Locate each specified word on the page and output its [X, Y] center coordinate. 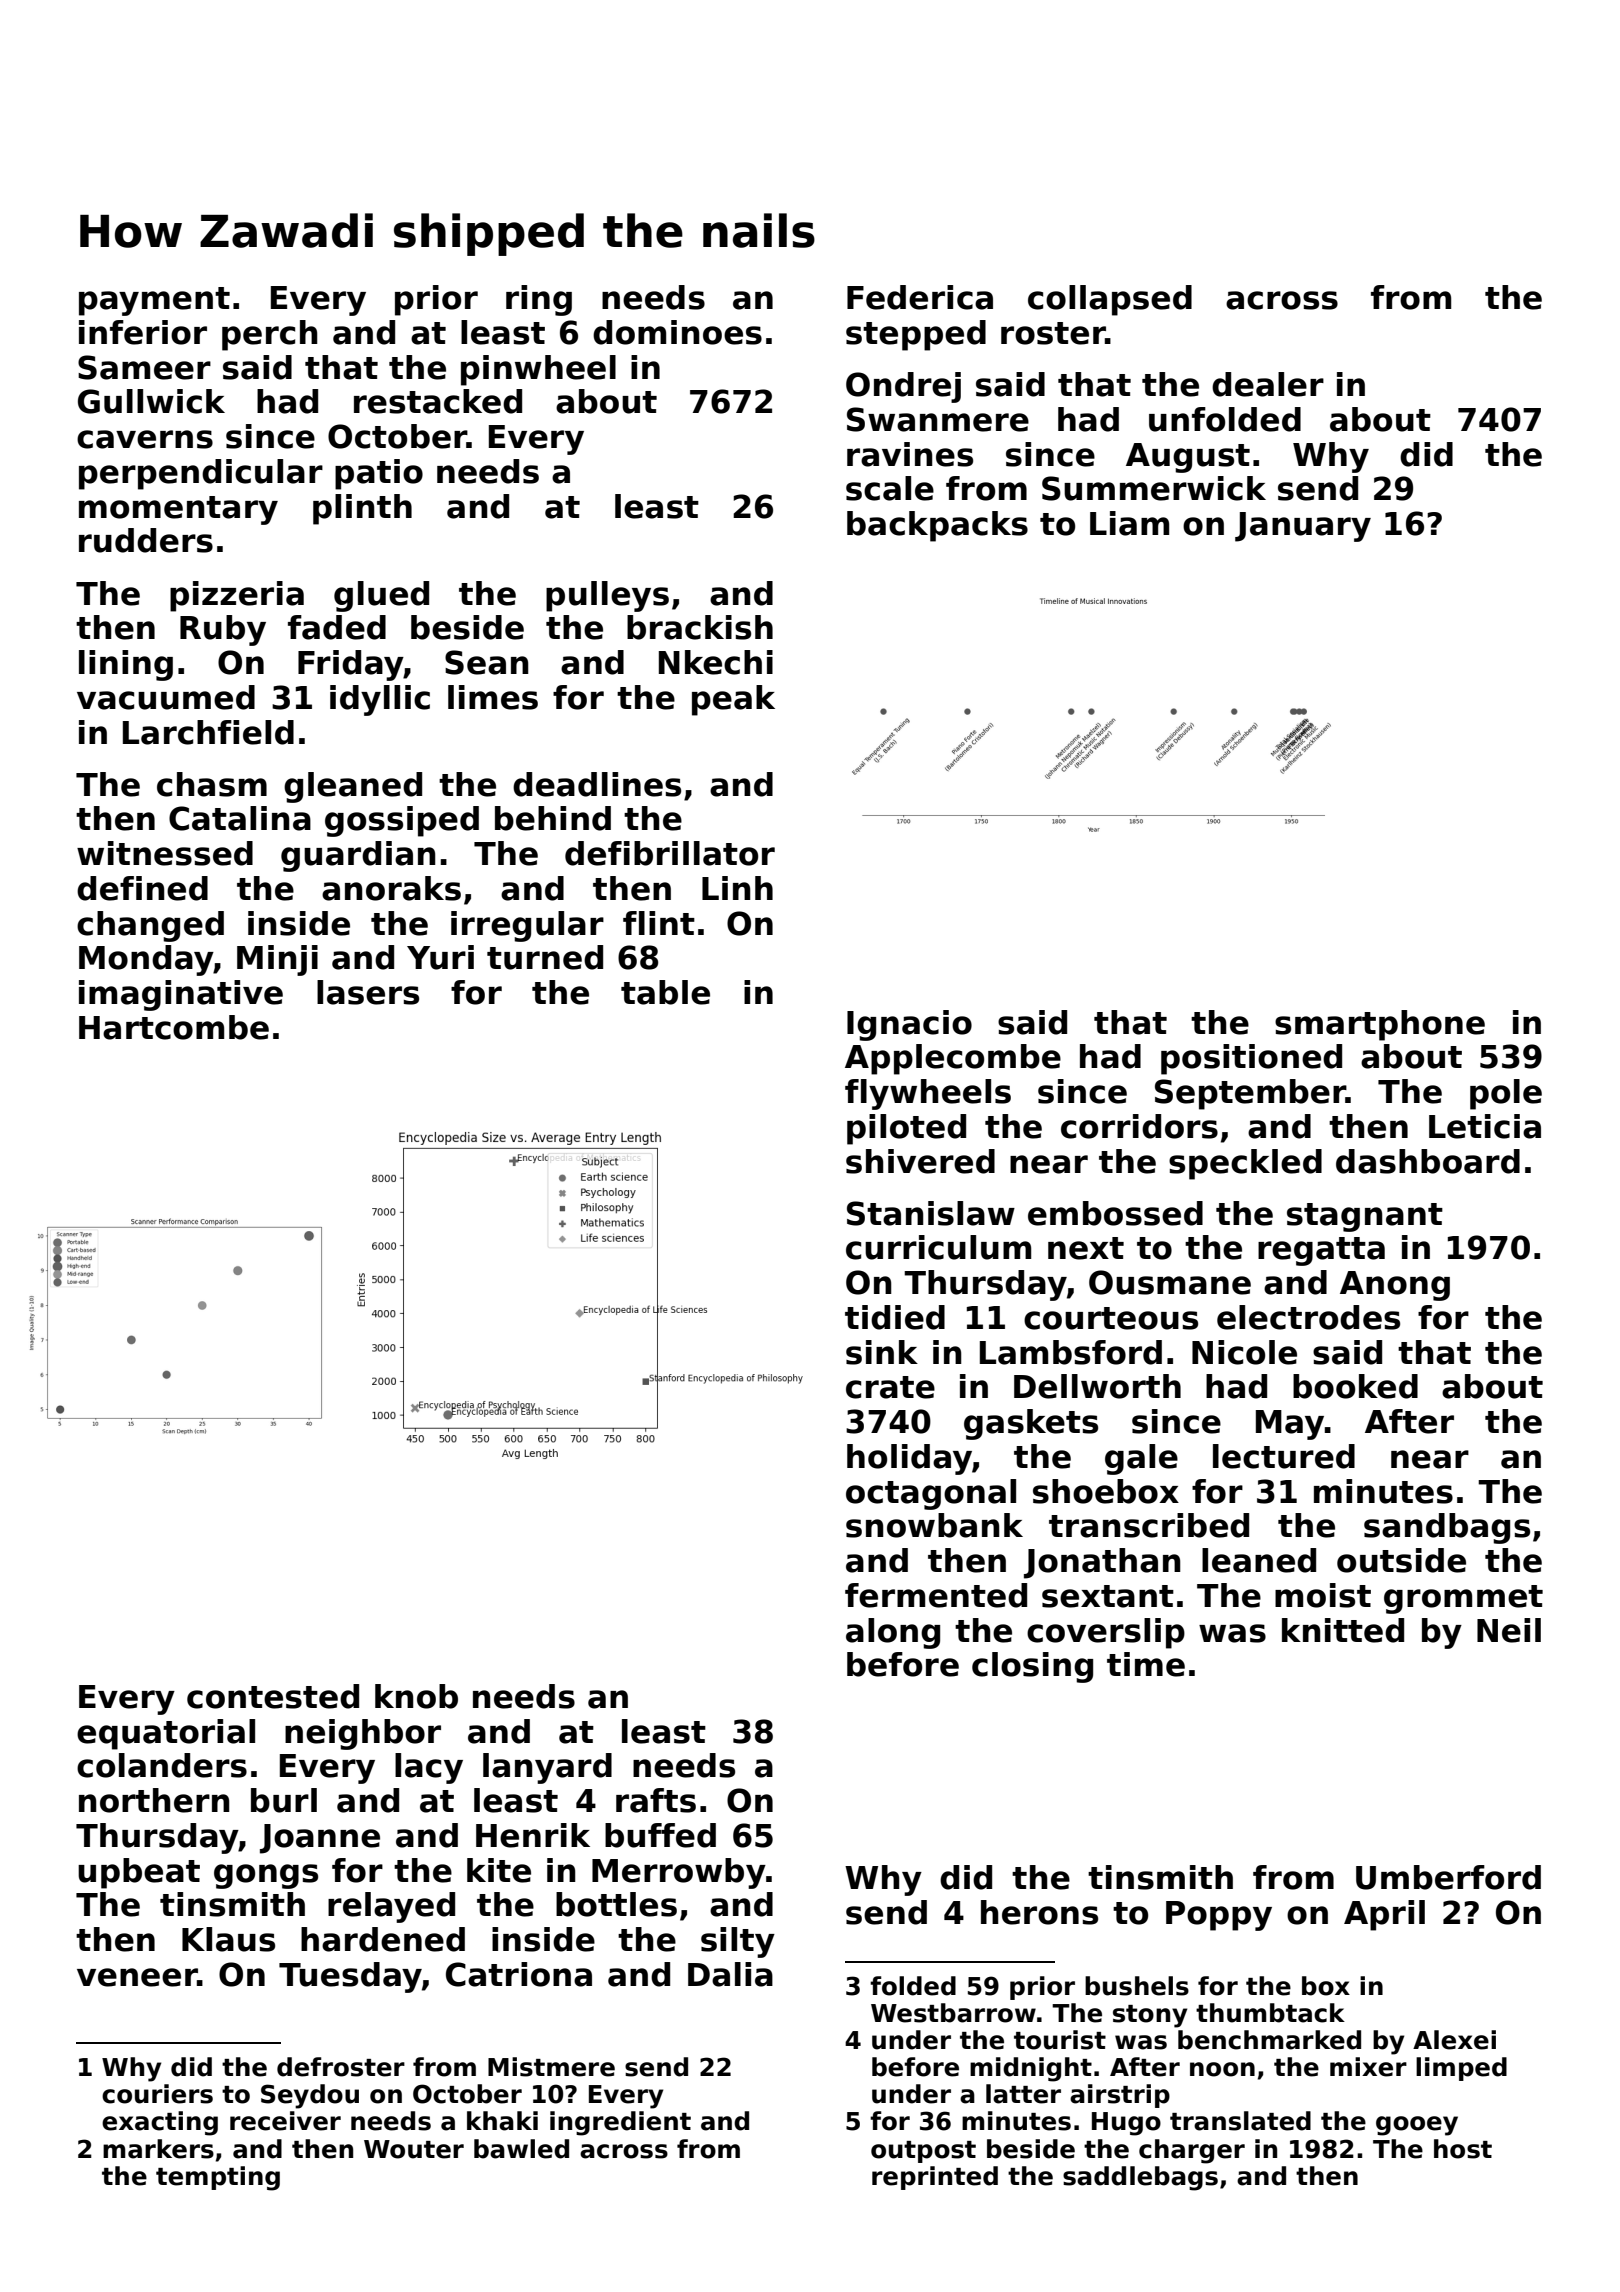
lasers [368, 992]
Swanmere [938, 419]
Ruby [223, 630]
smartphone [1380, 1025]
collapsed [1110, 300]
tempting [218, 2178]
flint [659, 923]
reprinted [935, 2178]
